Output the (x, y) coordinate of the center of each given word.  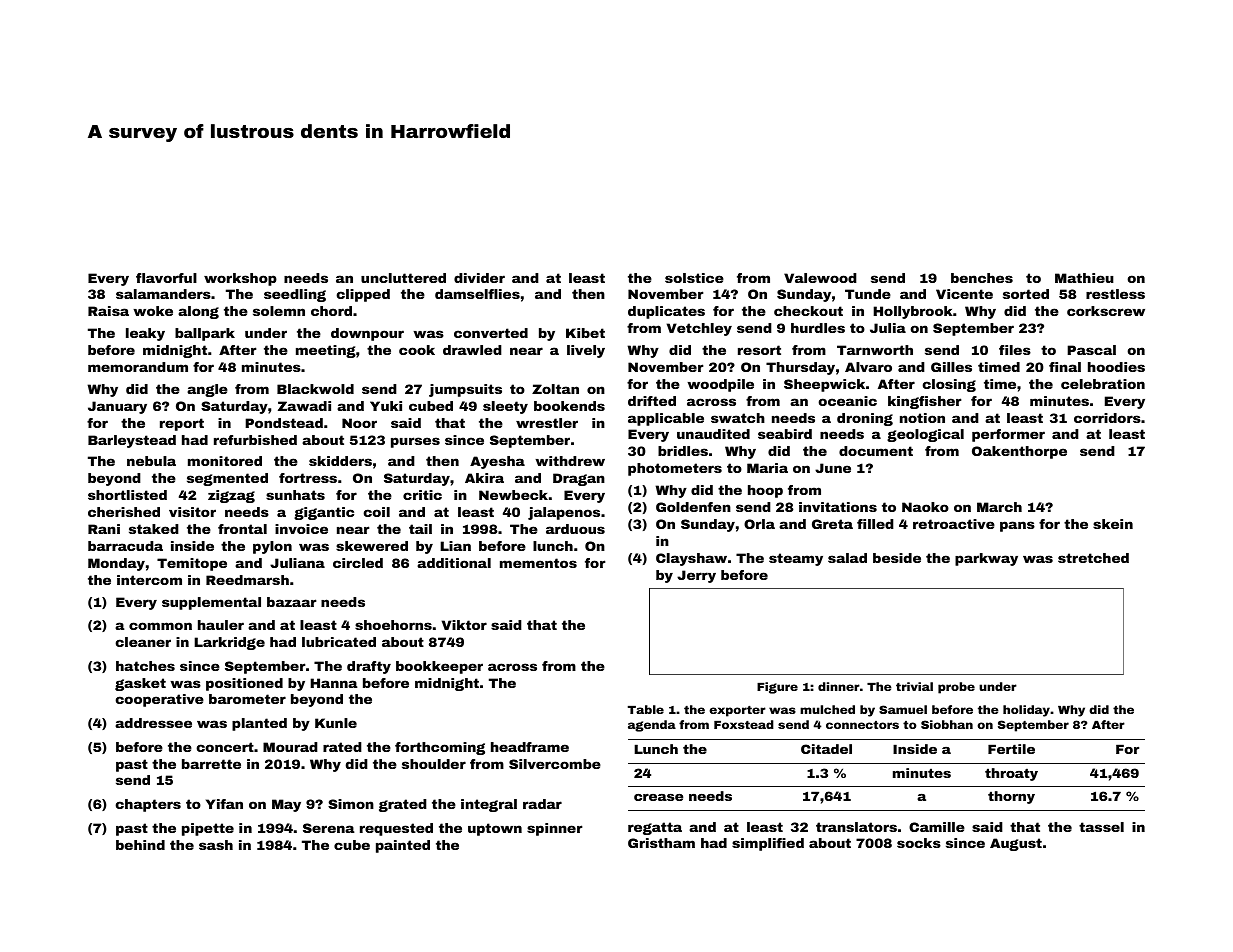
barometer (247, 699)
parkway (986, 559)
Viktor (464, 625)
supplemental (211, 603)
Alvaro (868, 367)
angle (207, 390)
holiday (1026, 711)
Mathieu (1084, 278)
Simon (351, 804)
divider (479, 278)
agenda (652, 726)
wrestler (547, 423)
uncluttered (403, 278)
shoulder (434, 764)
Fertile (1011, 749)
